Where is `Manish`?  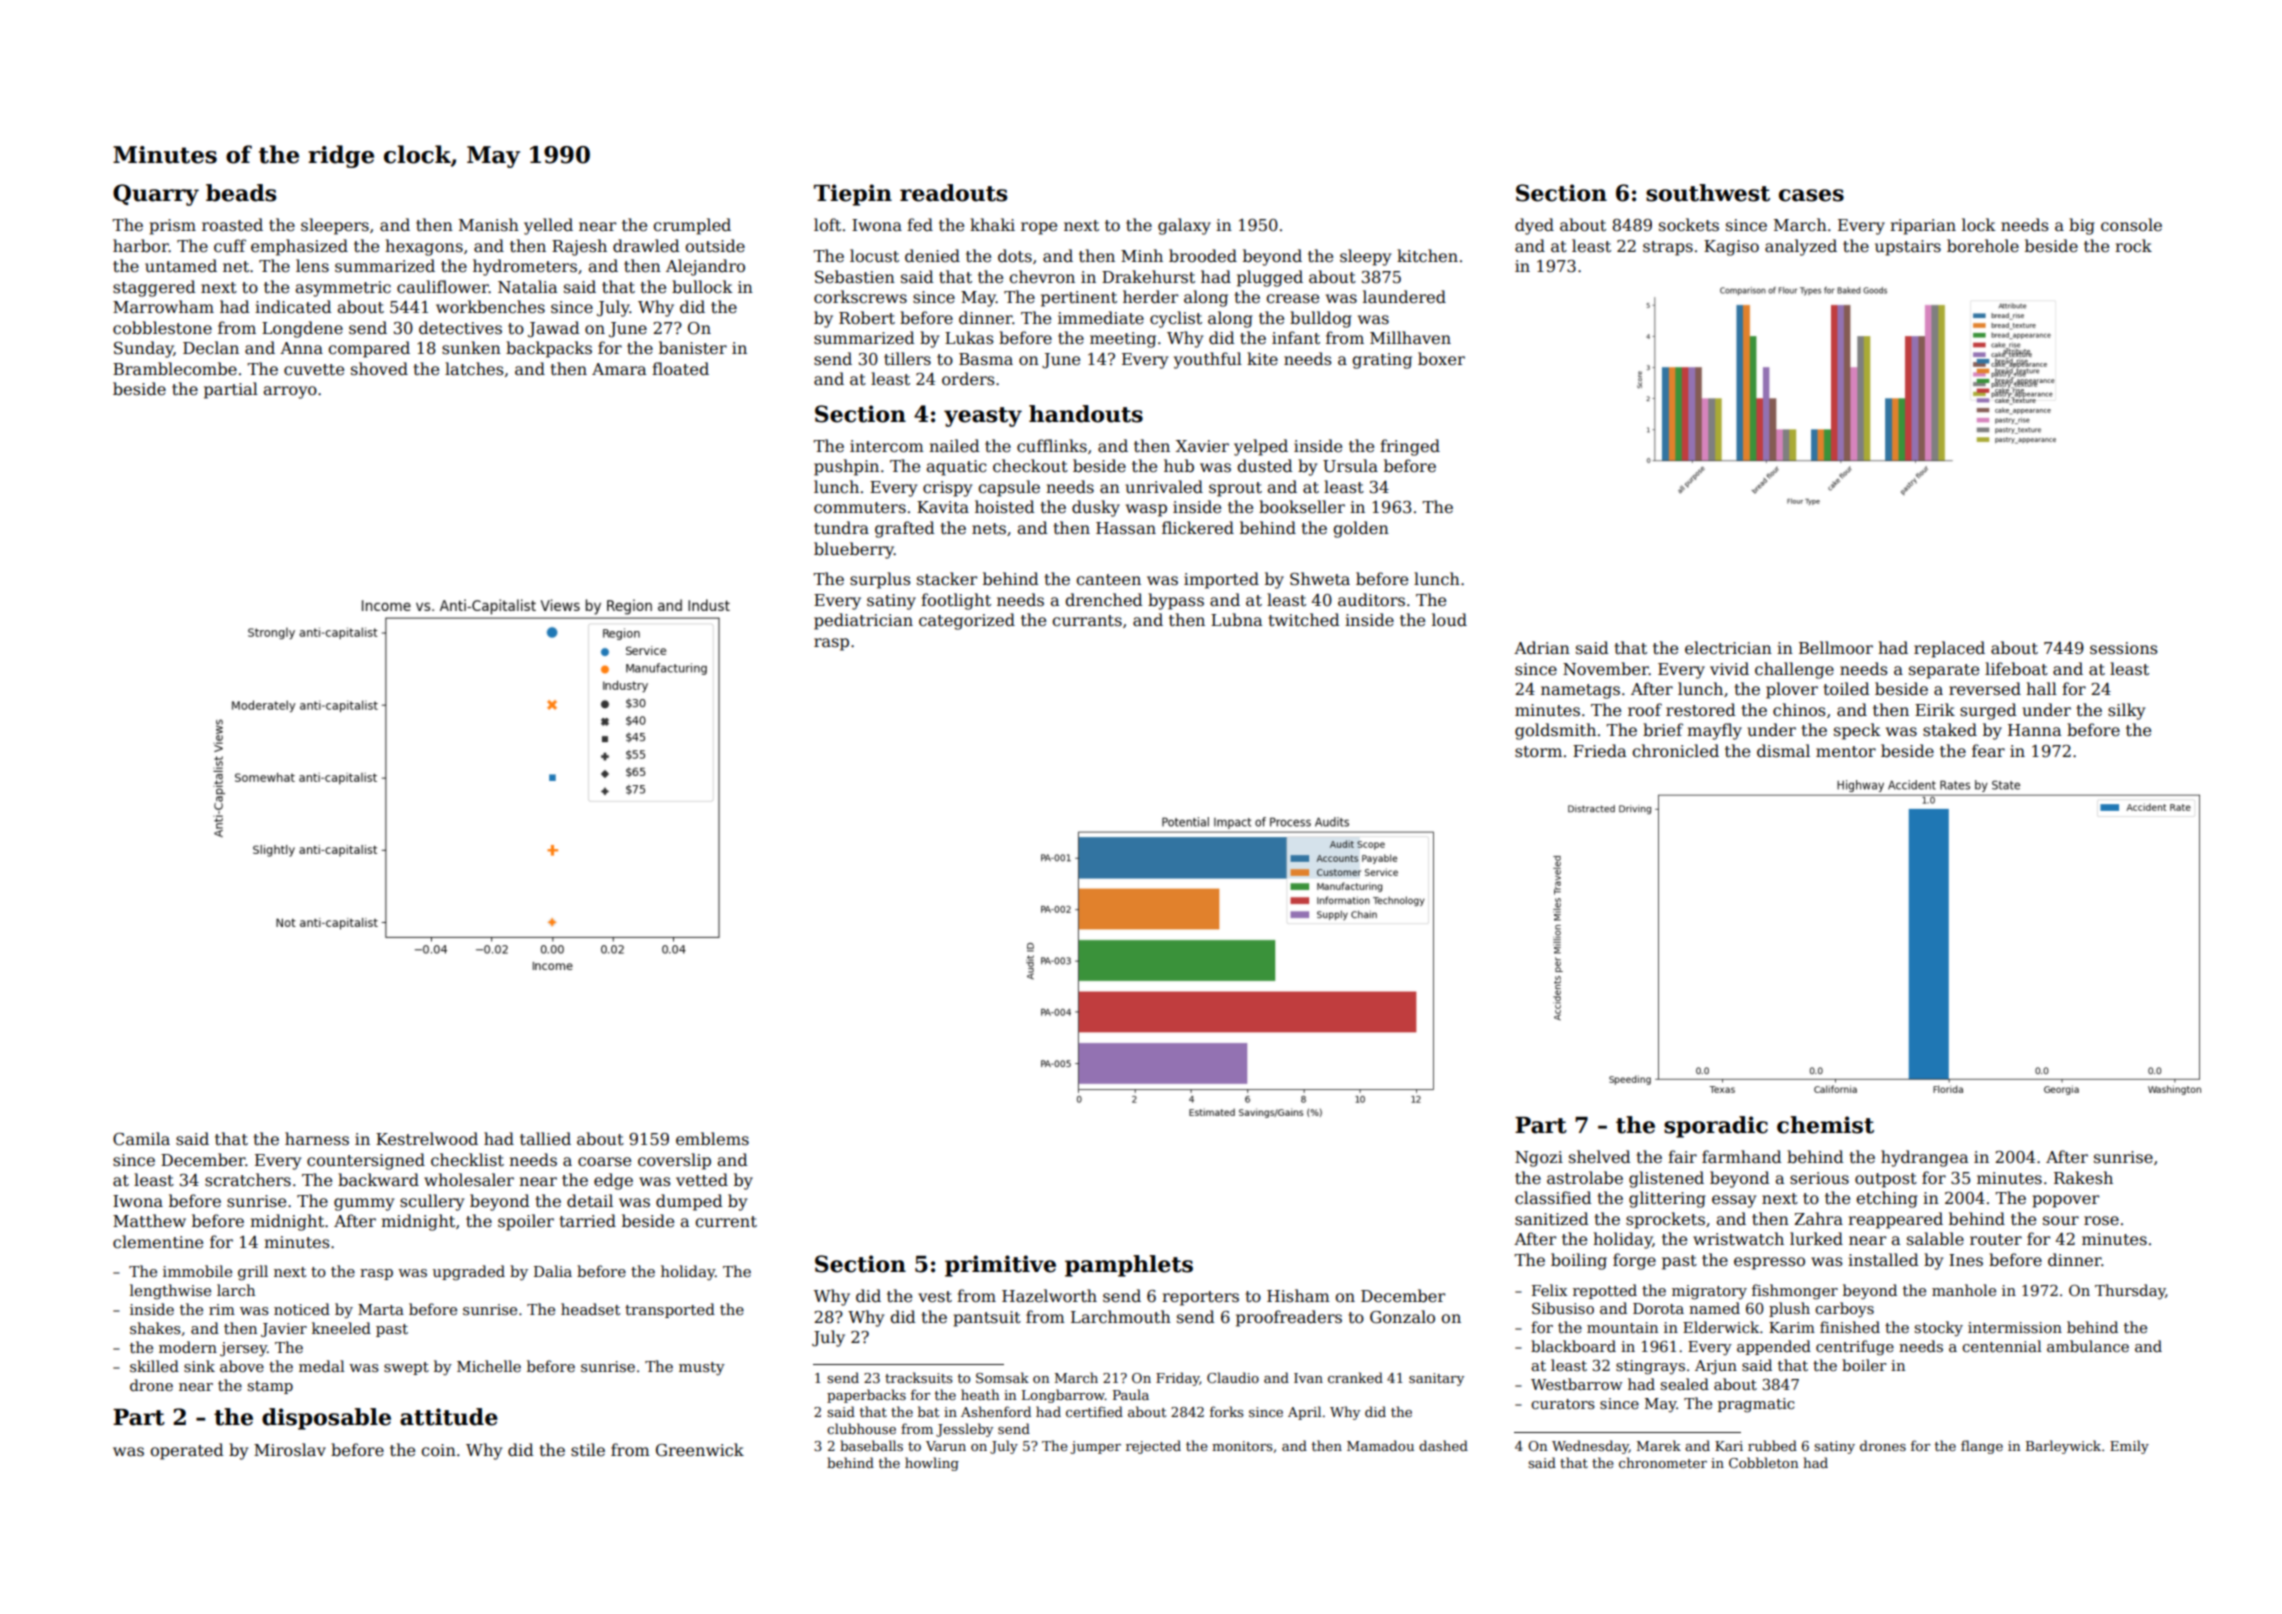 Manish is located at coordinates (489, 225).
